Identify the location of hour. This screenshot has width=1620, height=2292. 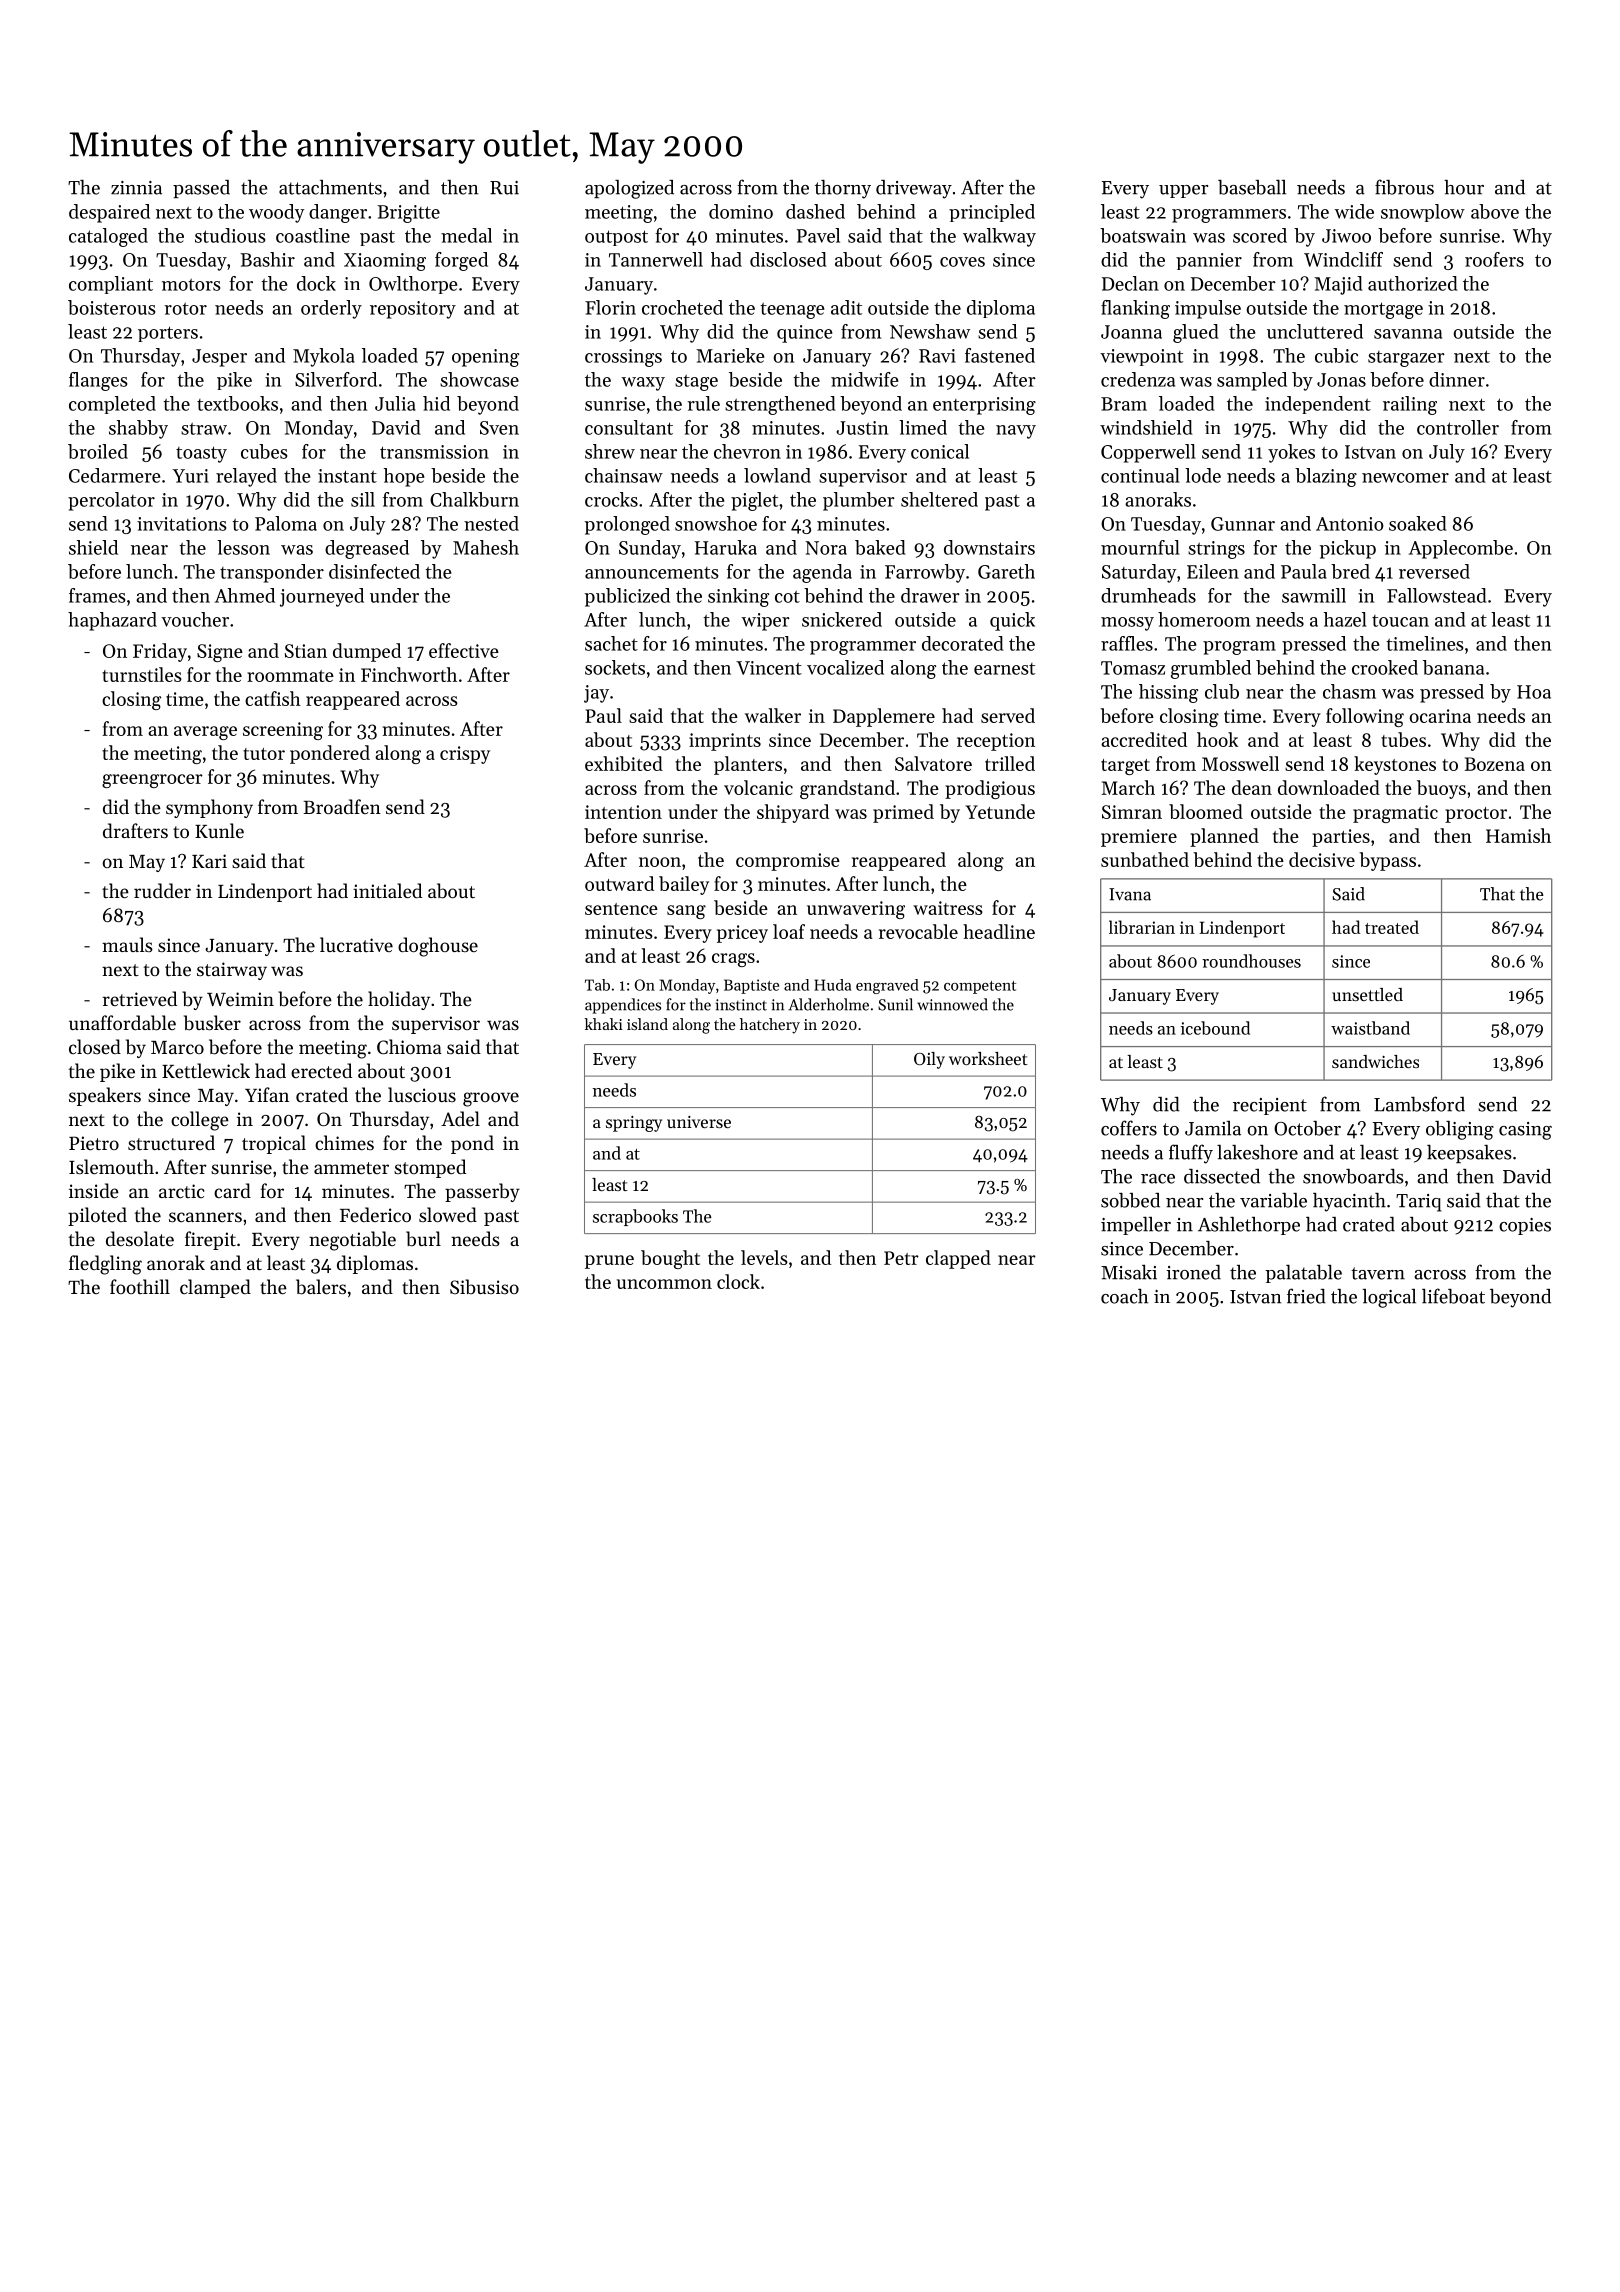
(1464, 187).
